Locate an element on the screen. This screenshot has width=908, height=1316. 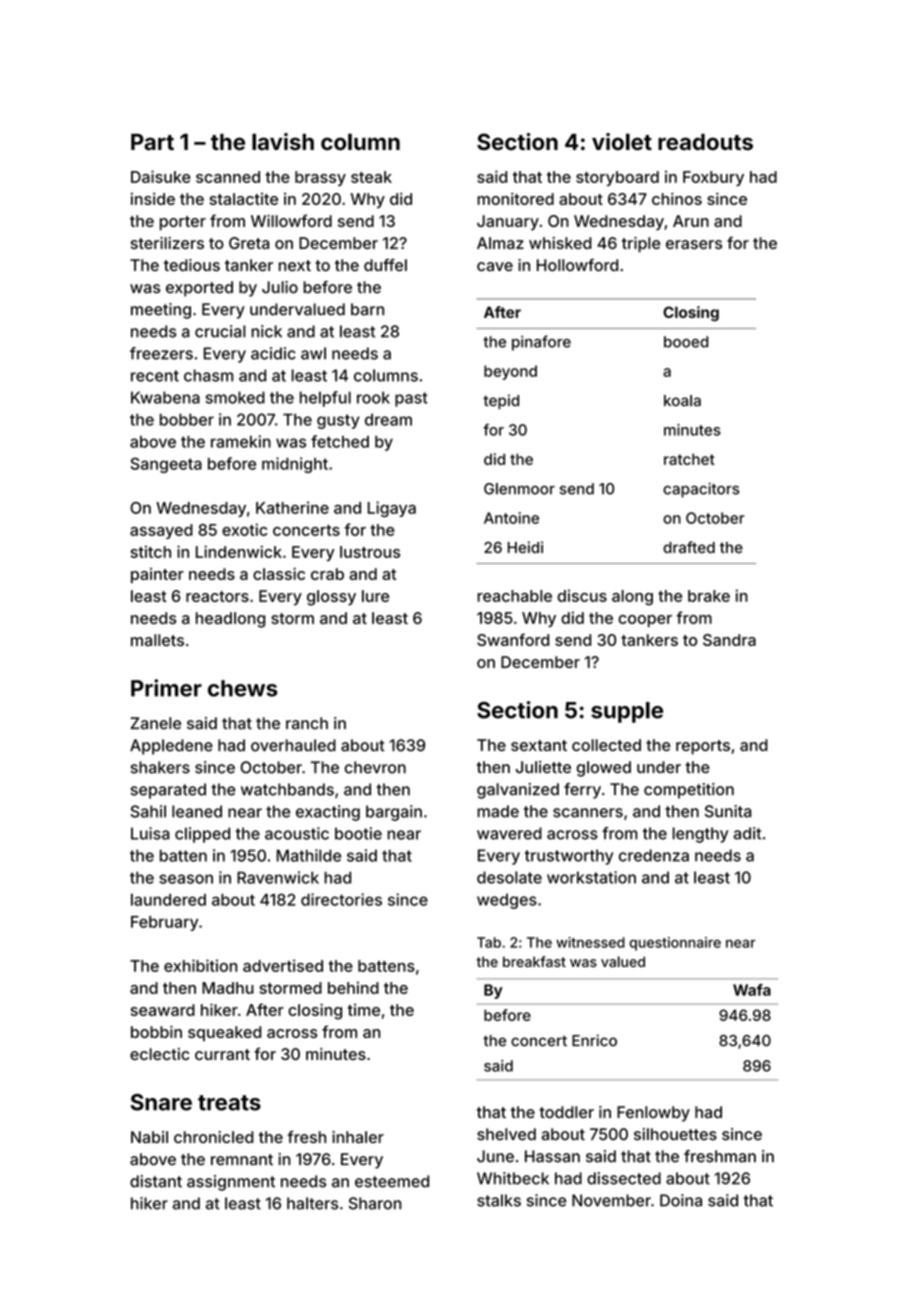
Part is located at coordinates (152, 142).
